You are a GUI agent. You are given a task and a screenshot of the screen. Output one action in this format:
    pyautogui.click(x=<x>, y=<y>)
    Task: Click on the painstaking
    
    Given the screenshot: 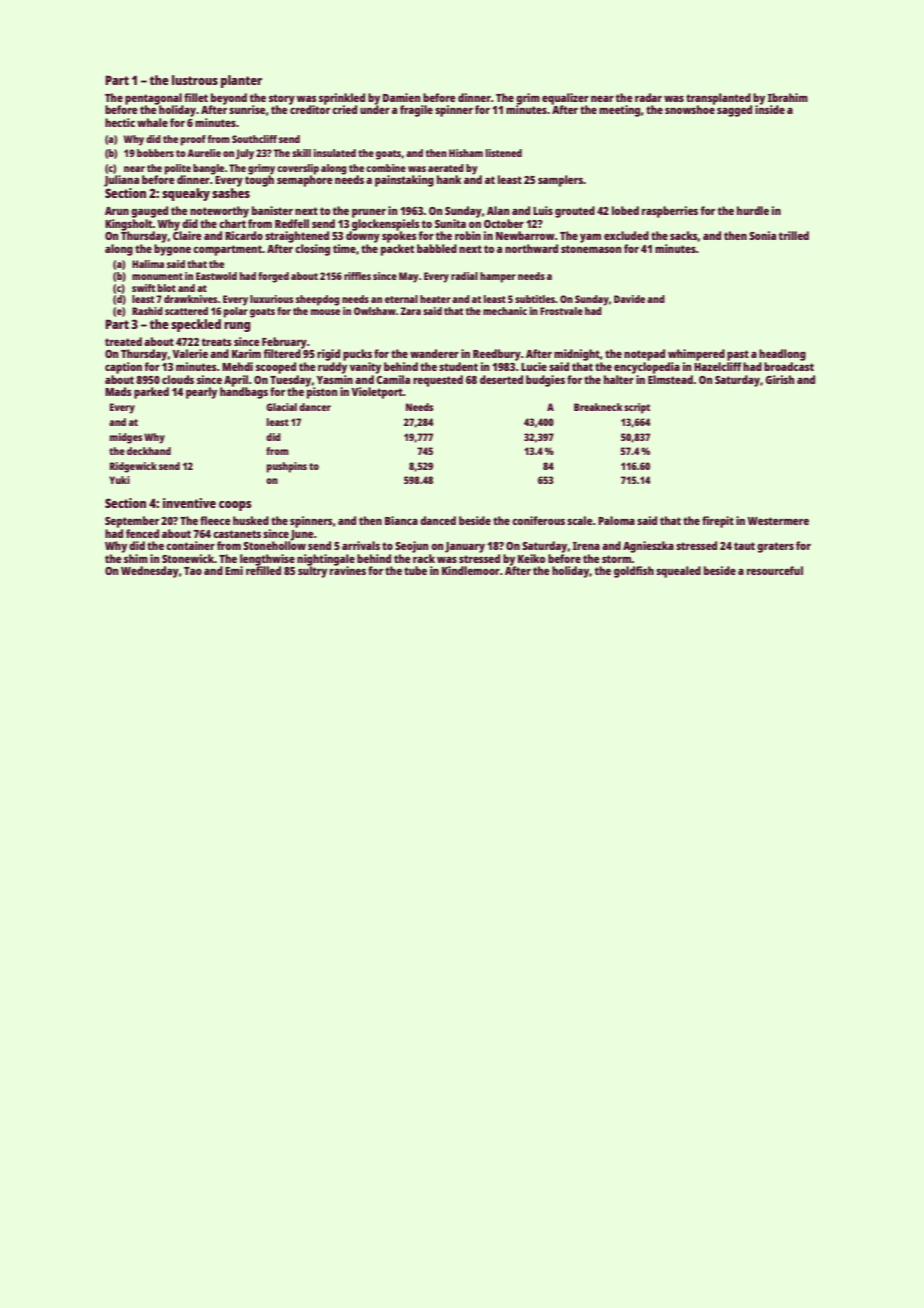 What is the action you would take?
    pyautogui.click(x=404, y=181)
